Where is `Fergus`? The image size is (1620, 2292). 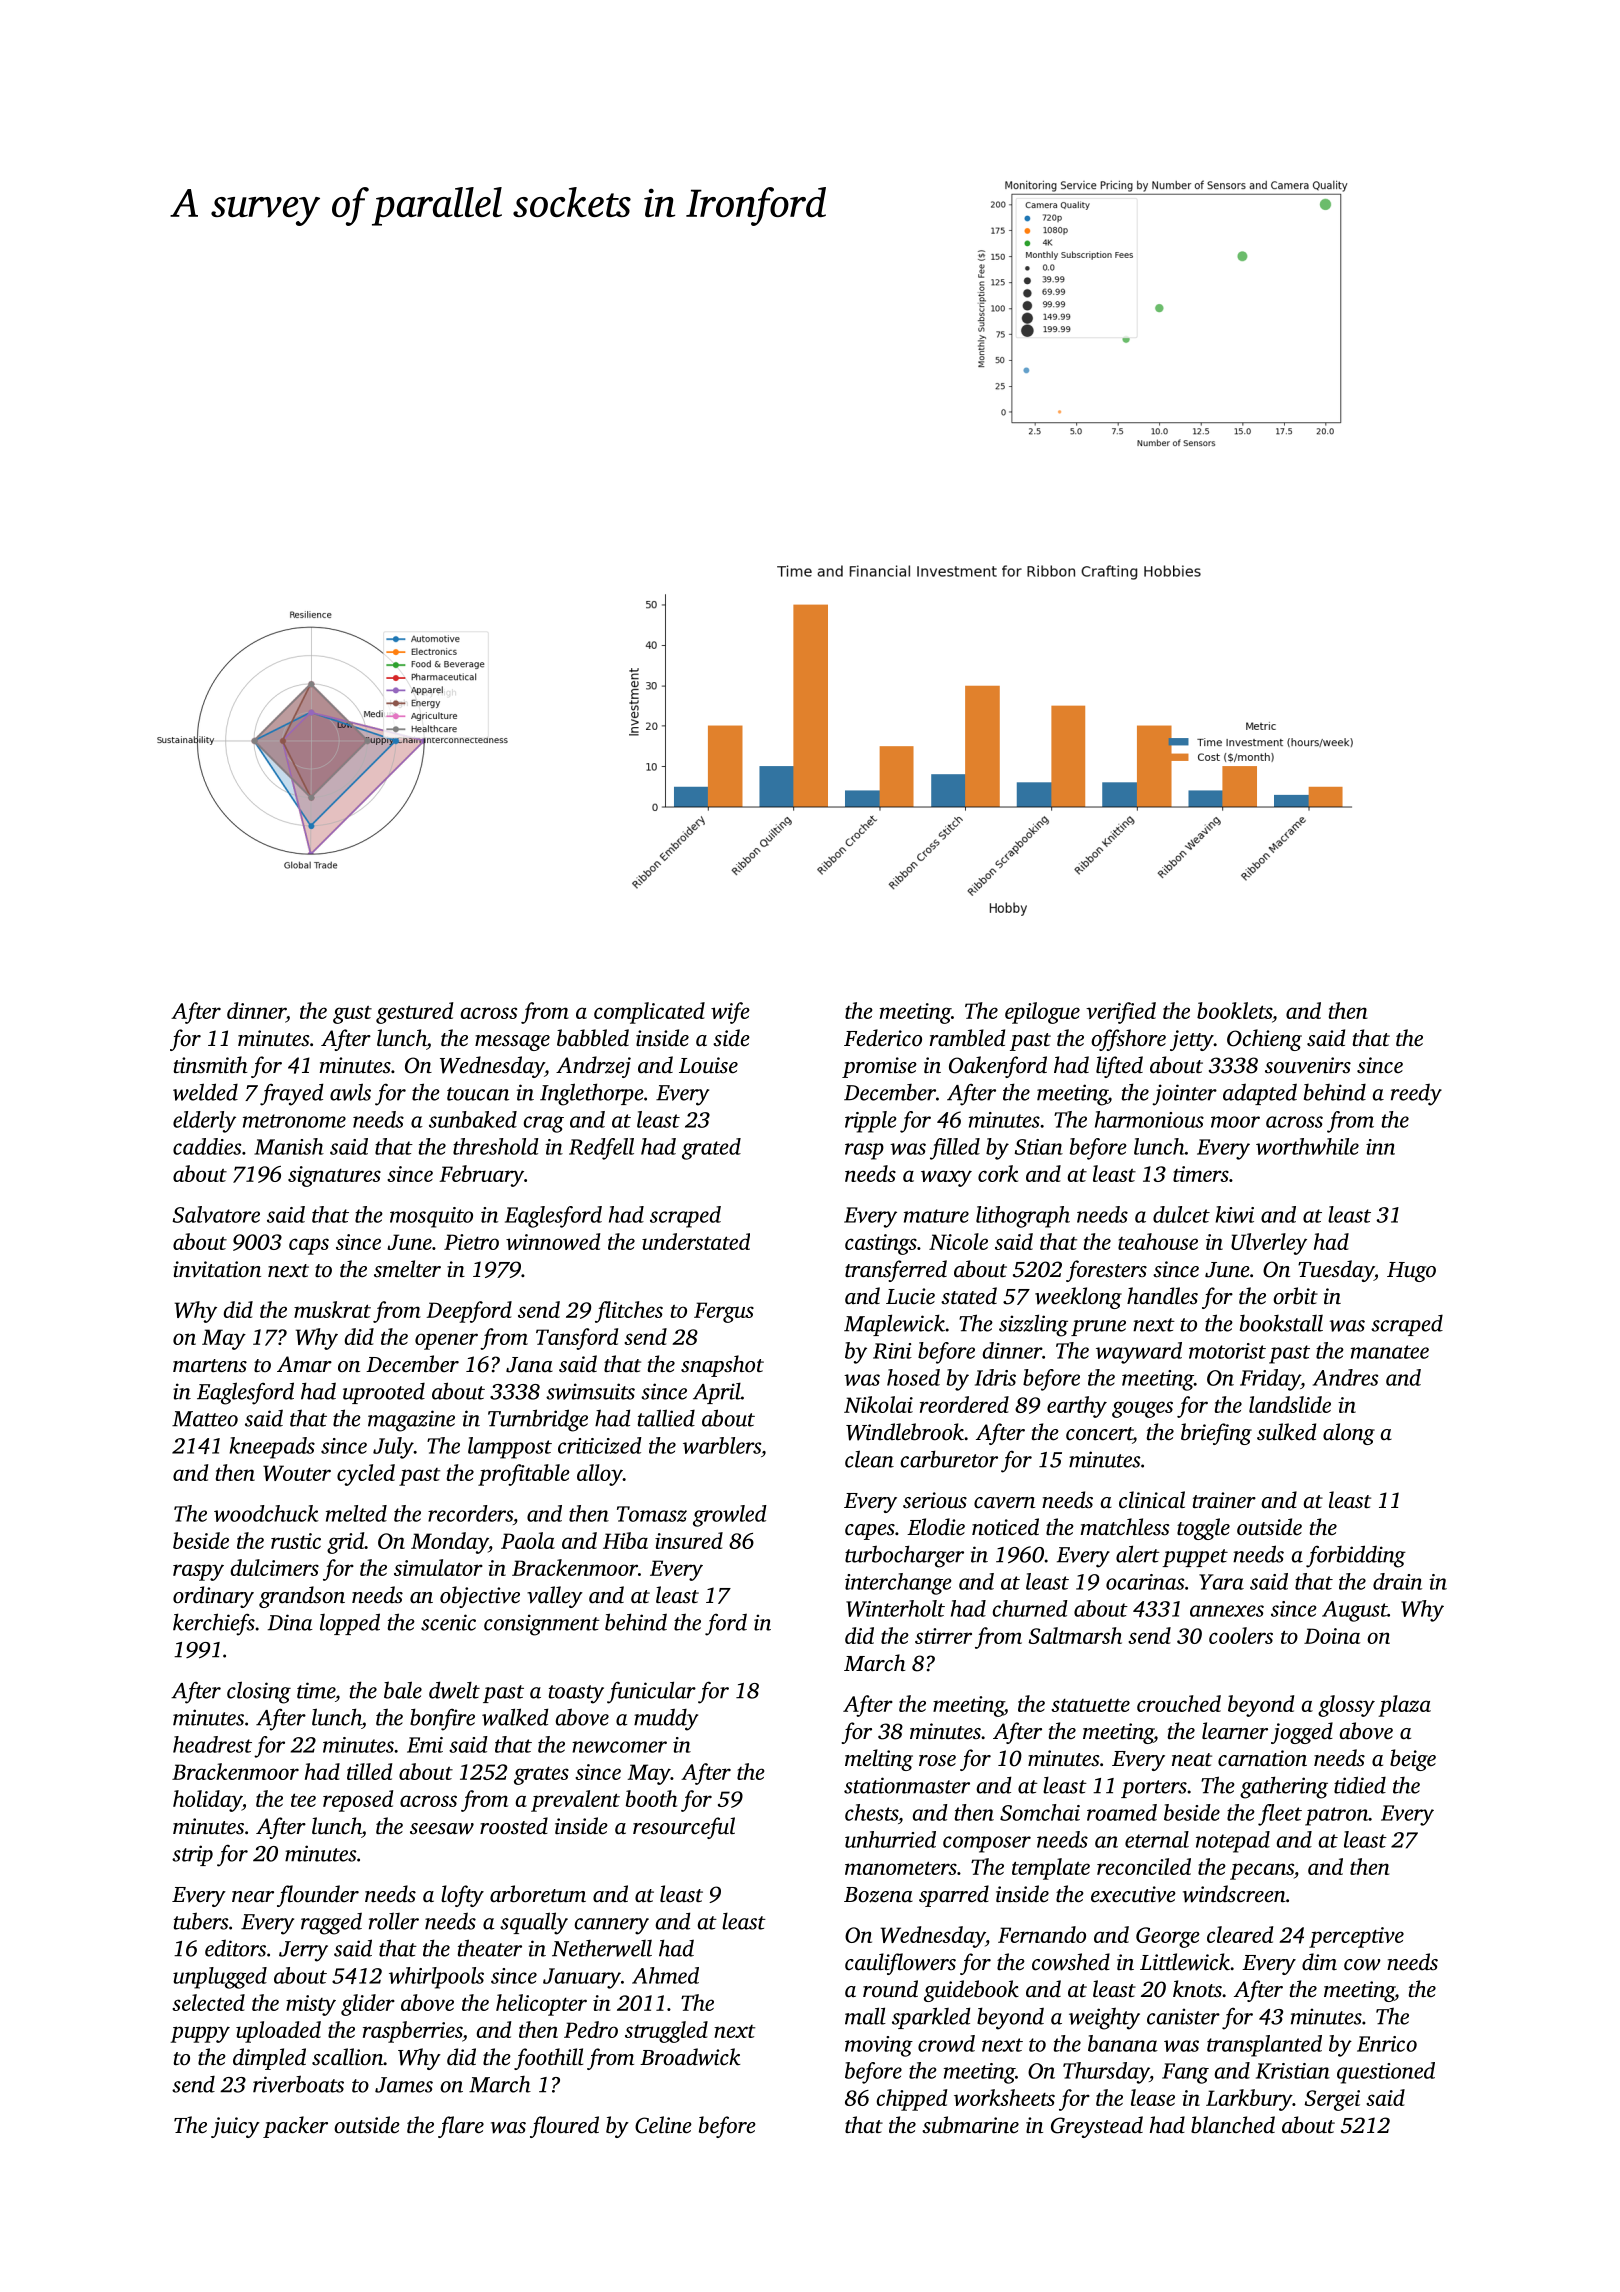
Fergus is located at coordinates (724, 1312).
